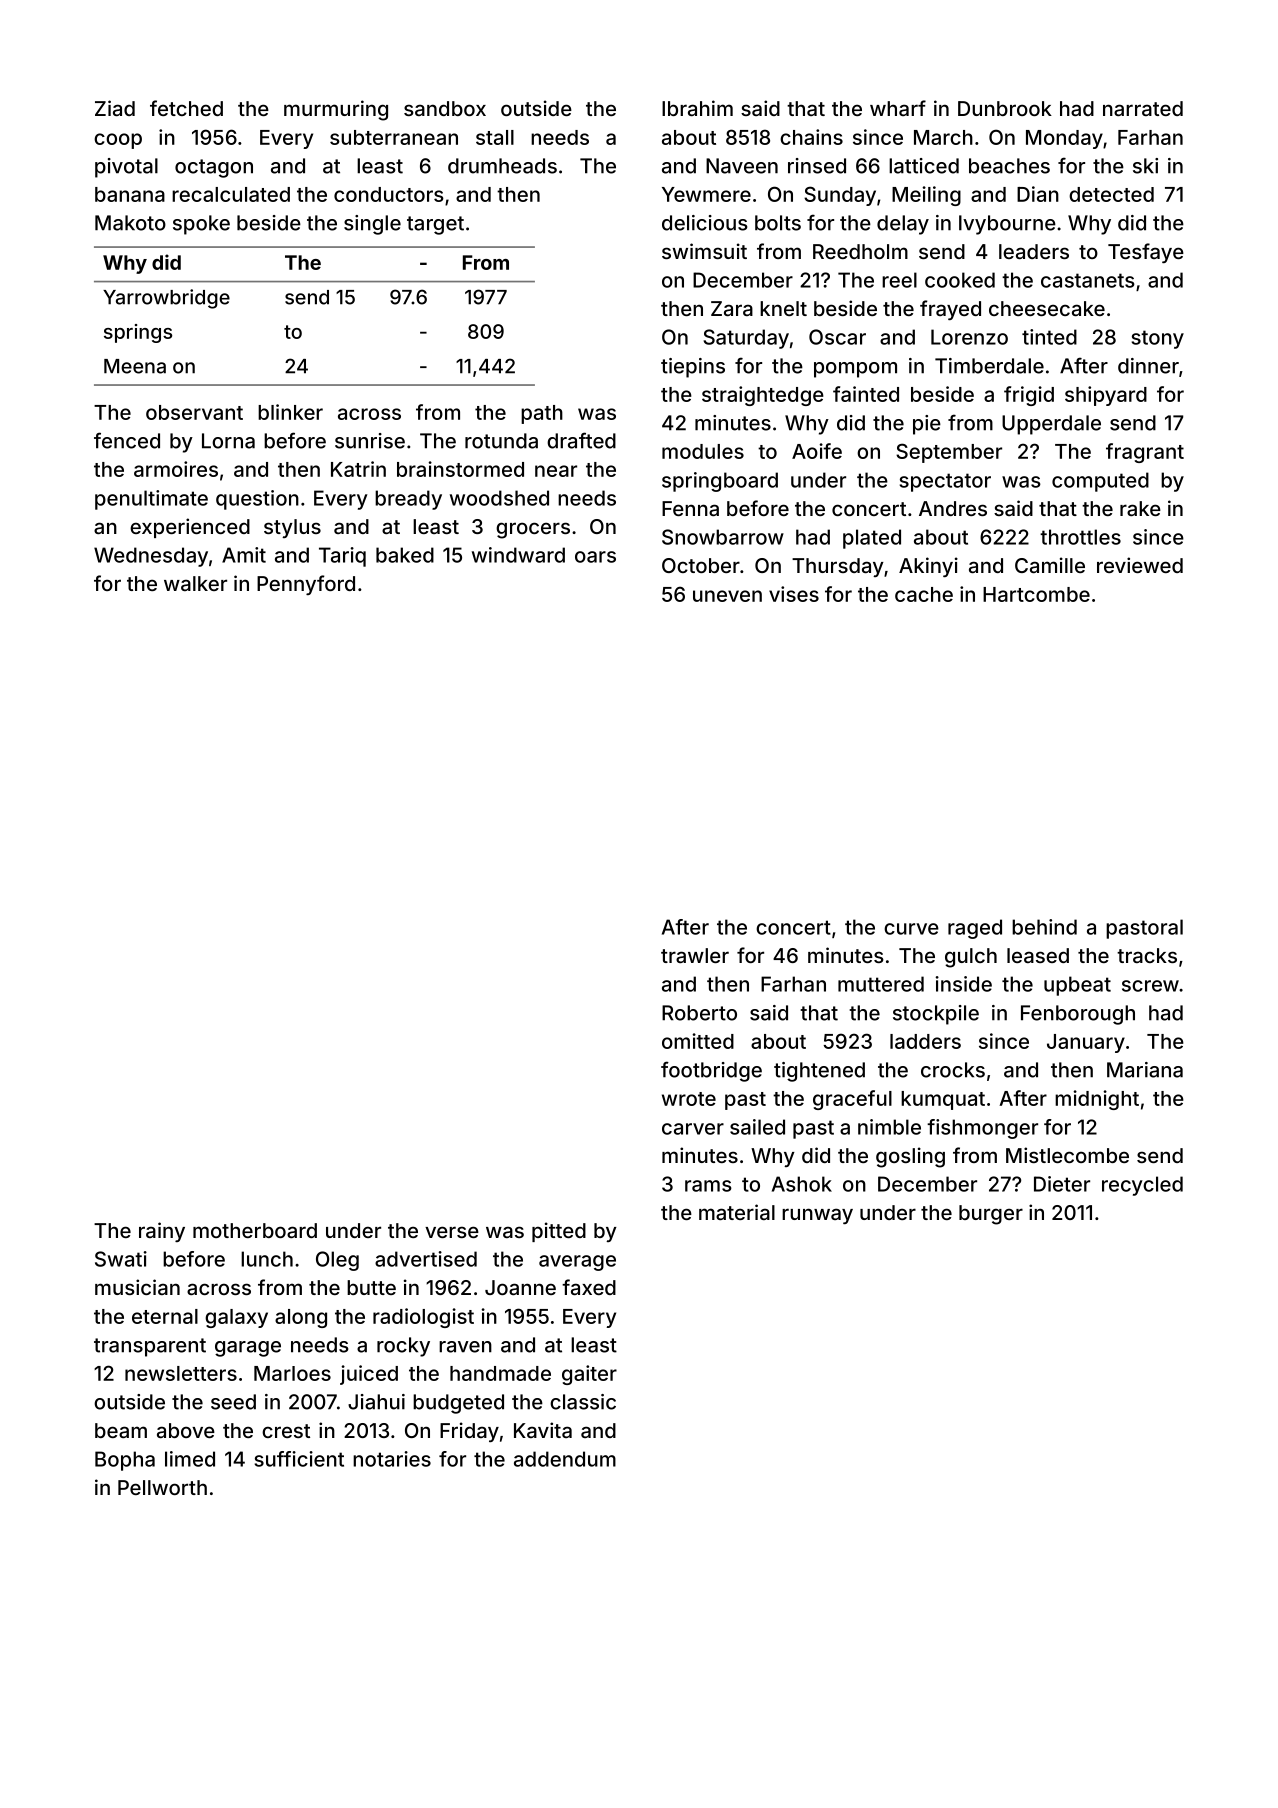  What do you see at coordinates (706, 194) in the page?
I see `Yewmere` at bounding box center [706, 194].
